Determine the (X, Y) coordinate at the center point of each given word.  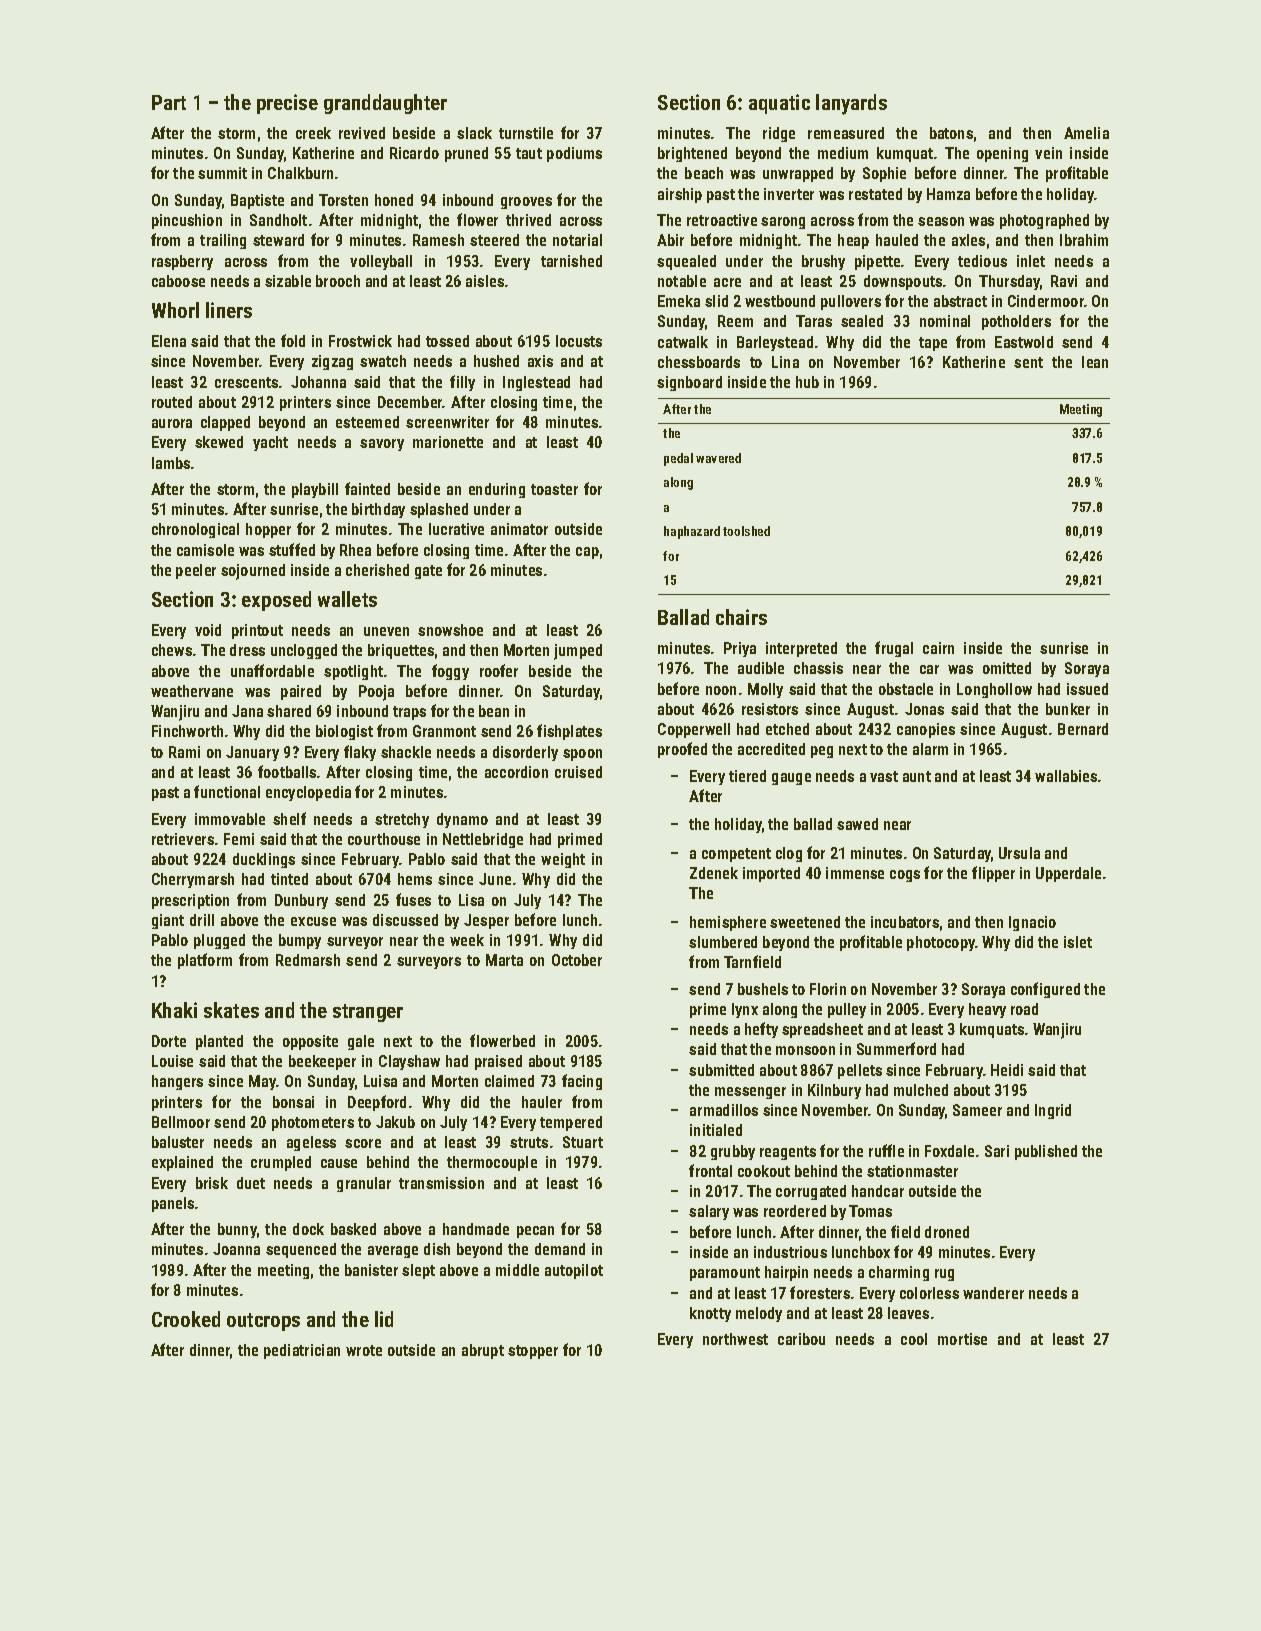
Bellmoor (181, 1122)
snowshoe (450, 630)
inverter (789, 194)
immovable (230, 819)
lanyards (851, 104)
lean (1095, 362)
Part (169, 102)
